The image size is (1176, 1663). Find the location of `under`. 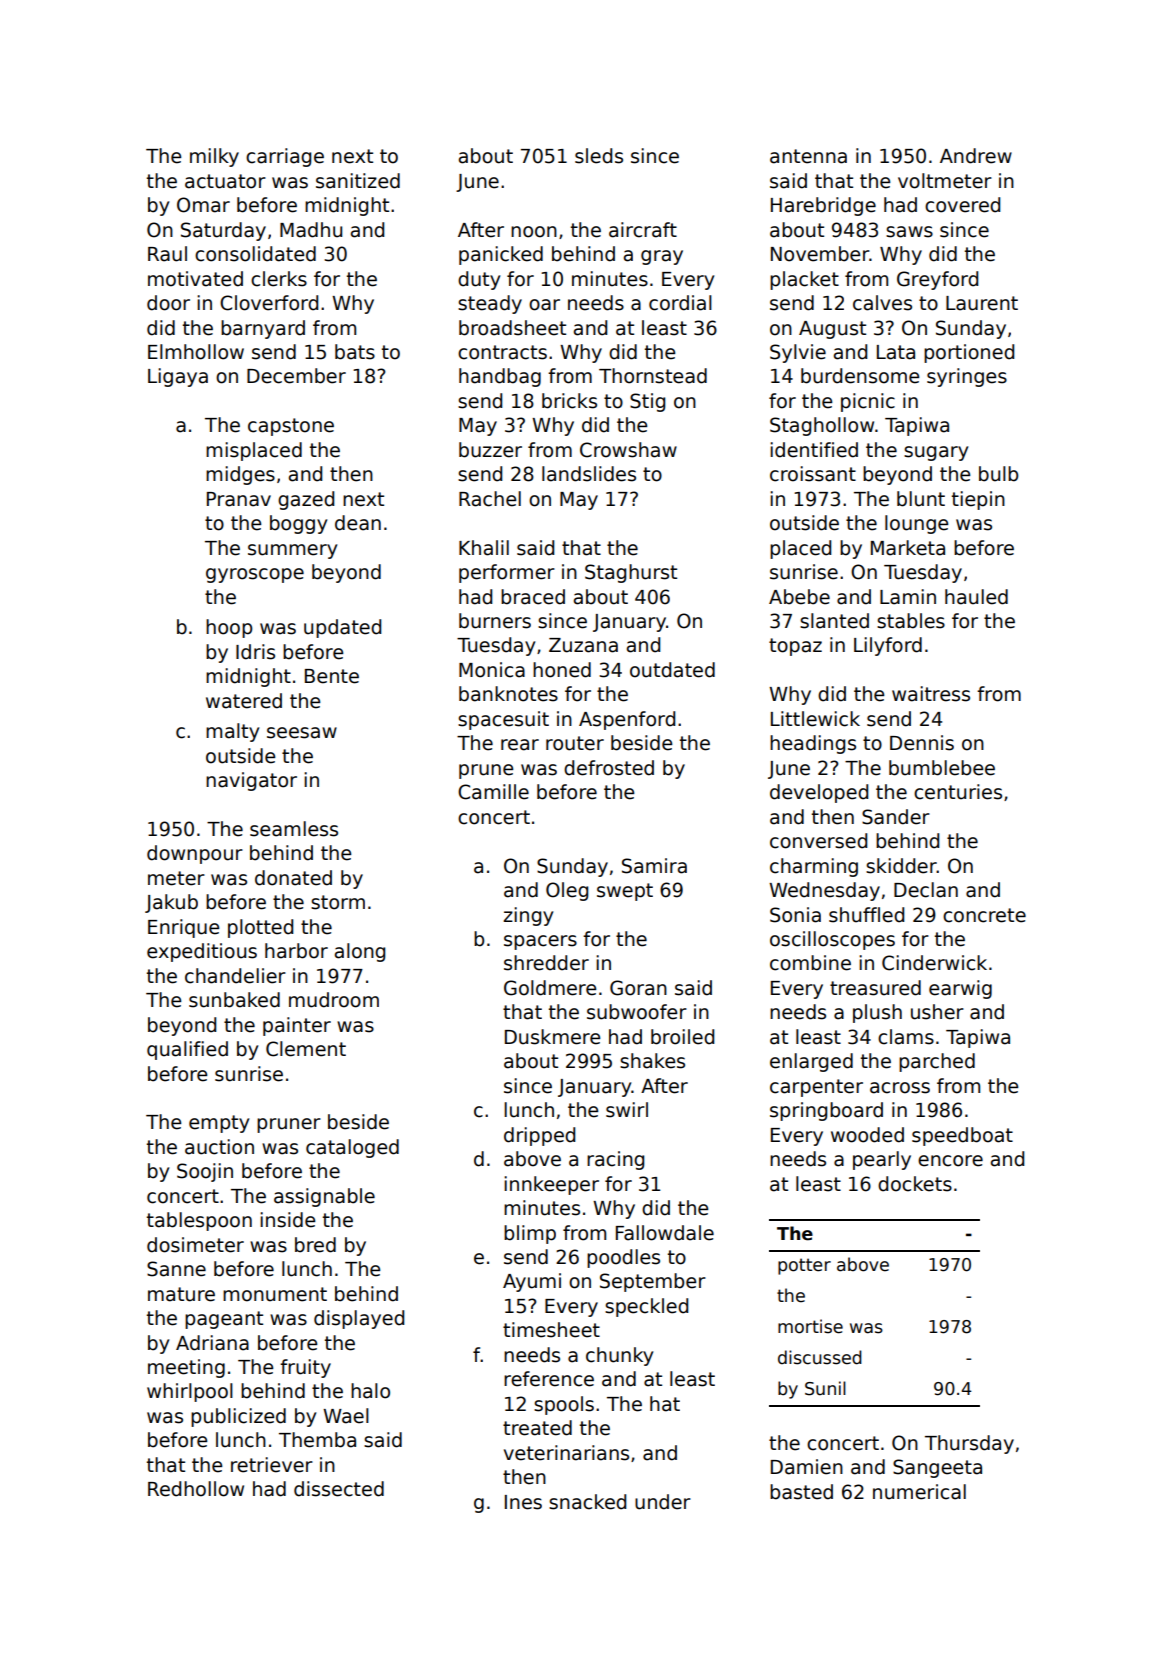

under is located at coordinates (663, 1502).
